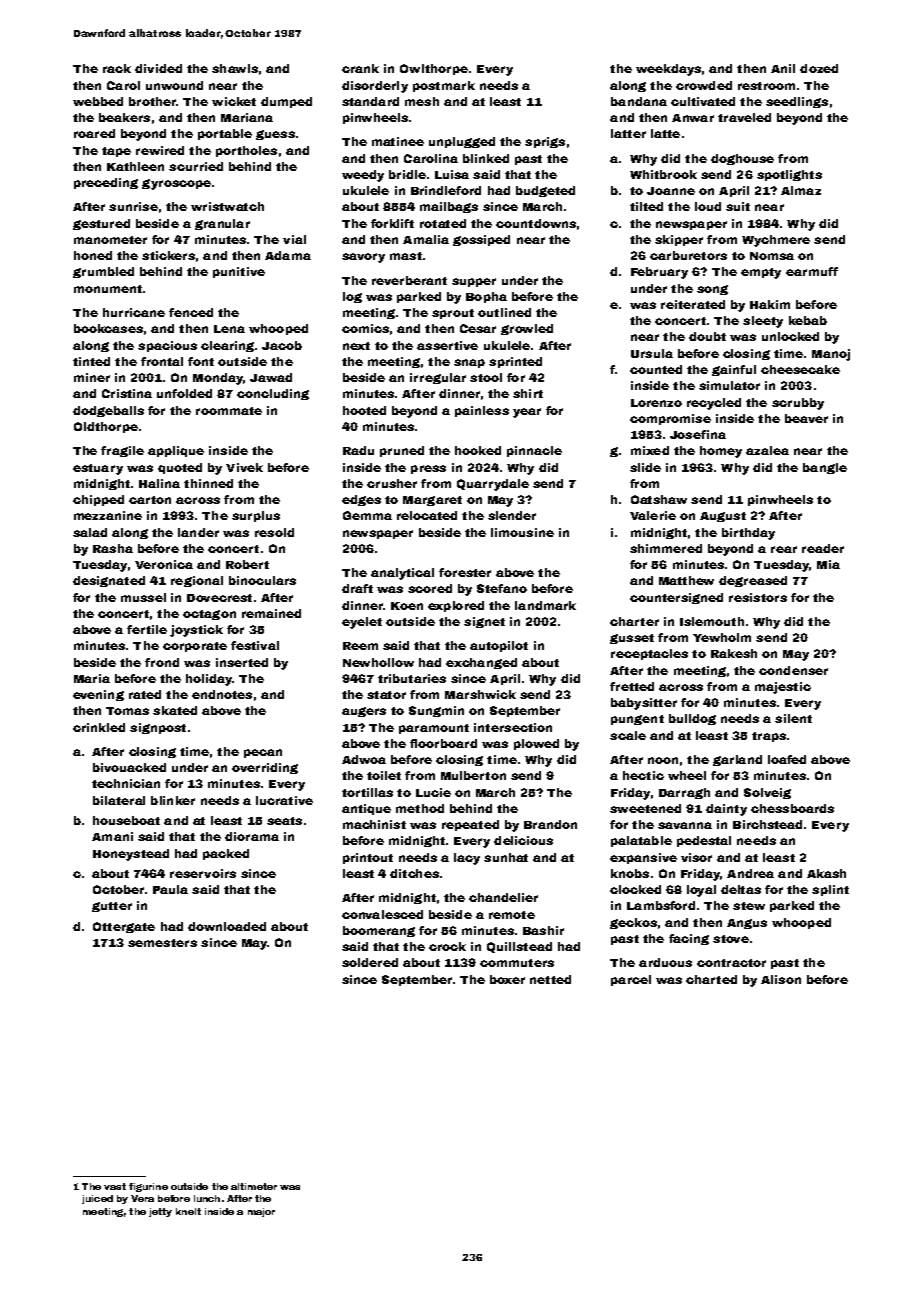 This screenshot has width=924, height=1308. Describe the element at coordinates (536, 744) in the screenshot. I see `plowed` at that location.
